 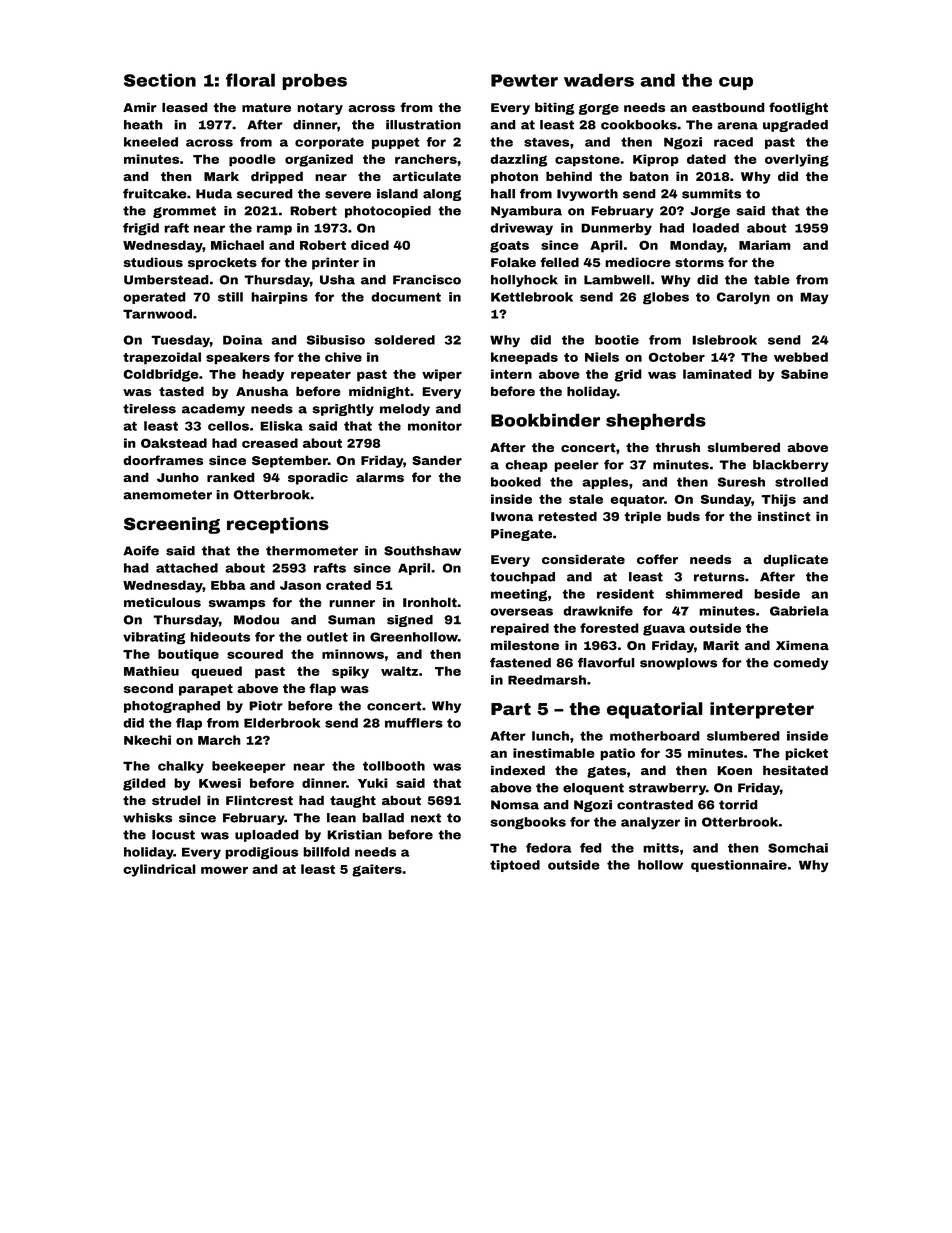 I want to click on Section, so click(x=160, y=80).
